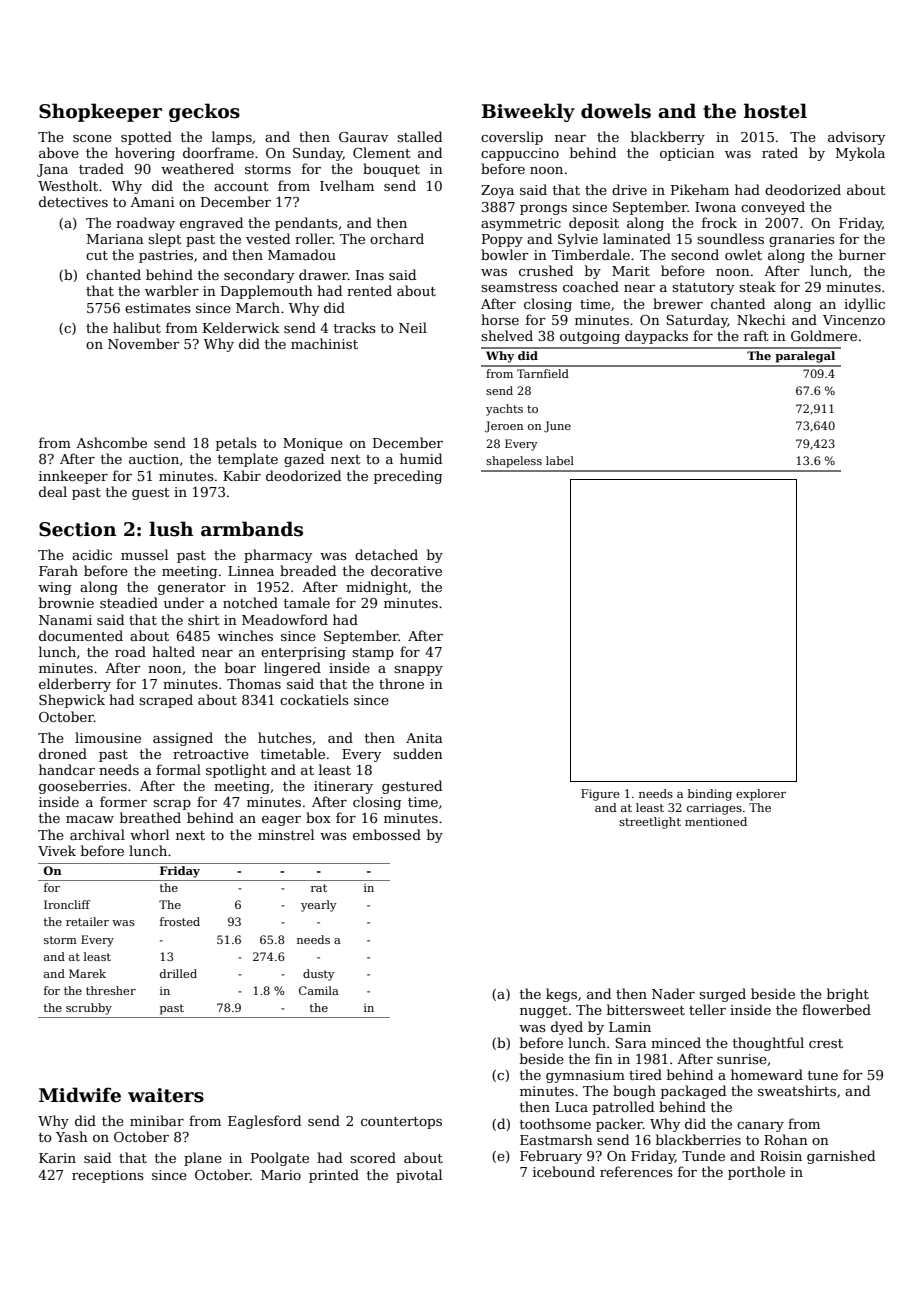 The image size is (924, 1308). I want to click on formal, so click(178, 769).
